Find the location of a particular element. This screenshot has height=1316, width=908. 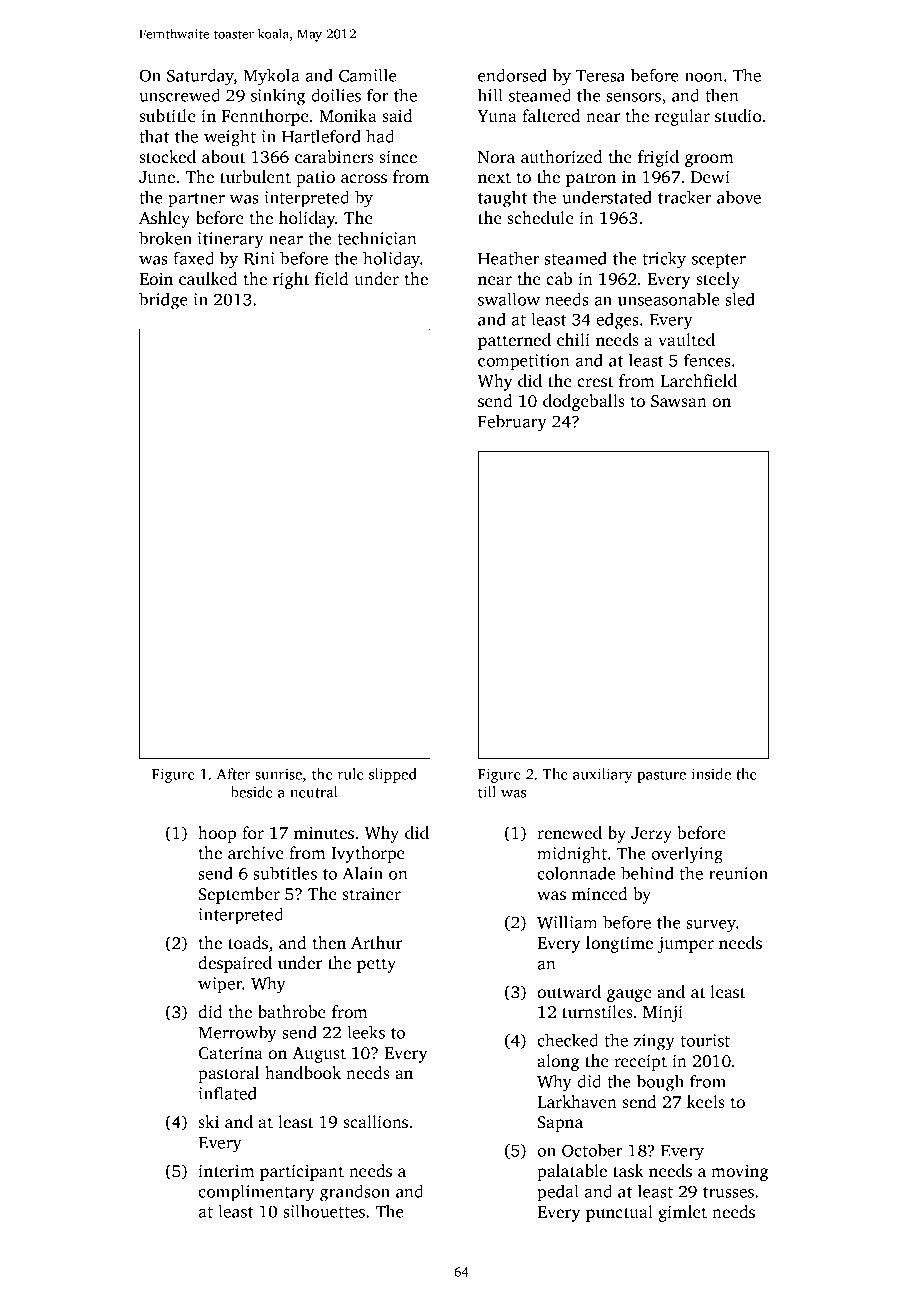

rule is located at coordinates (351, 774).
